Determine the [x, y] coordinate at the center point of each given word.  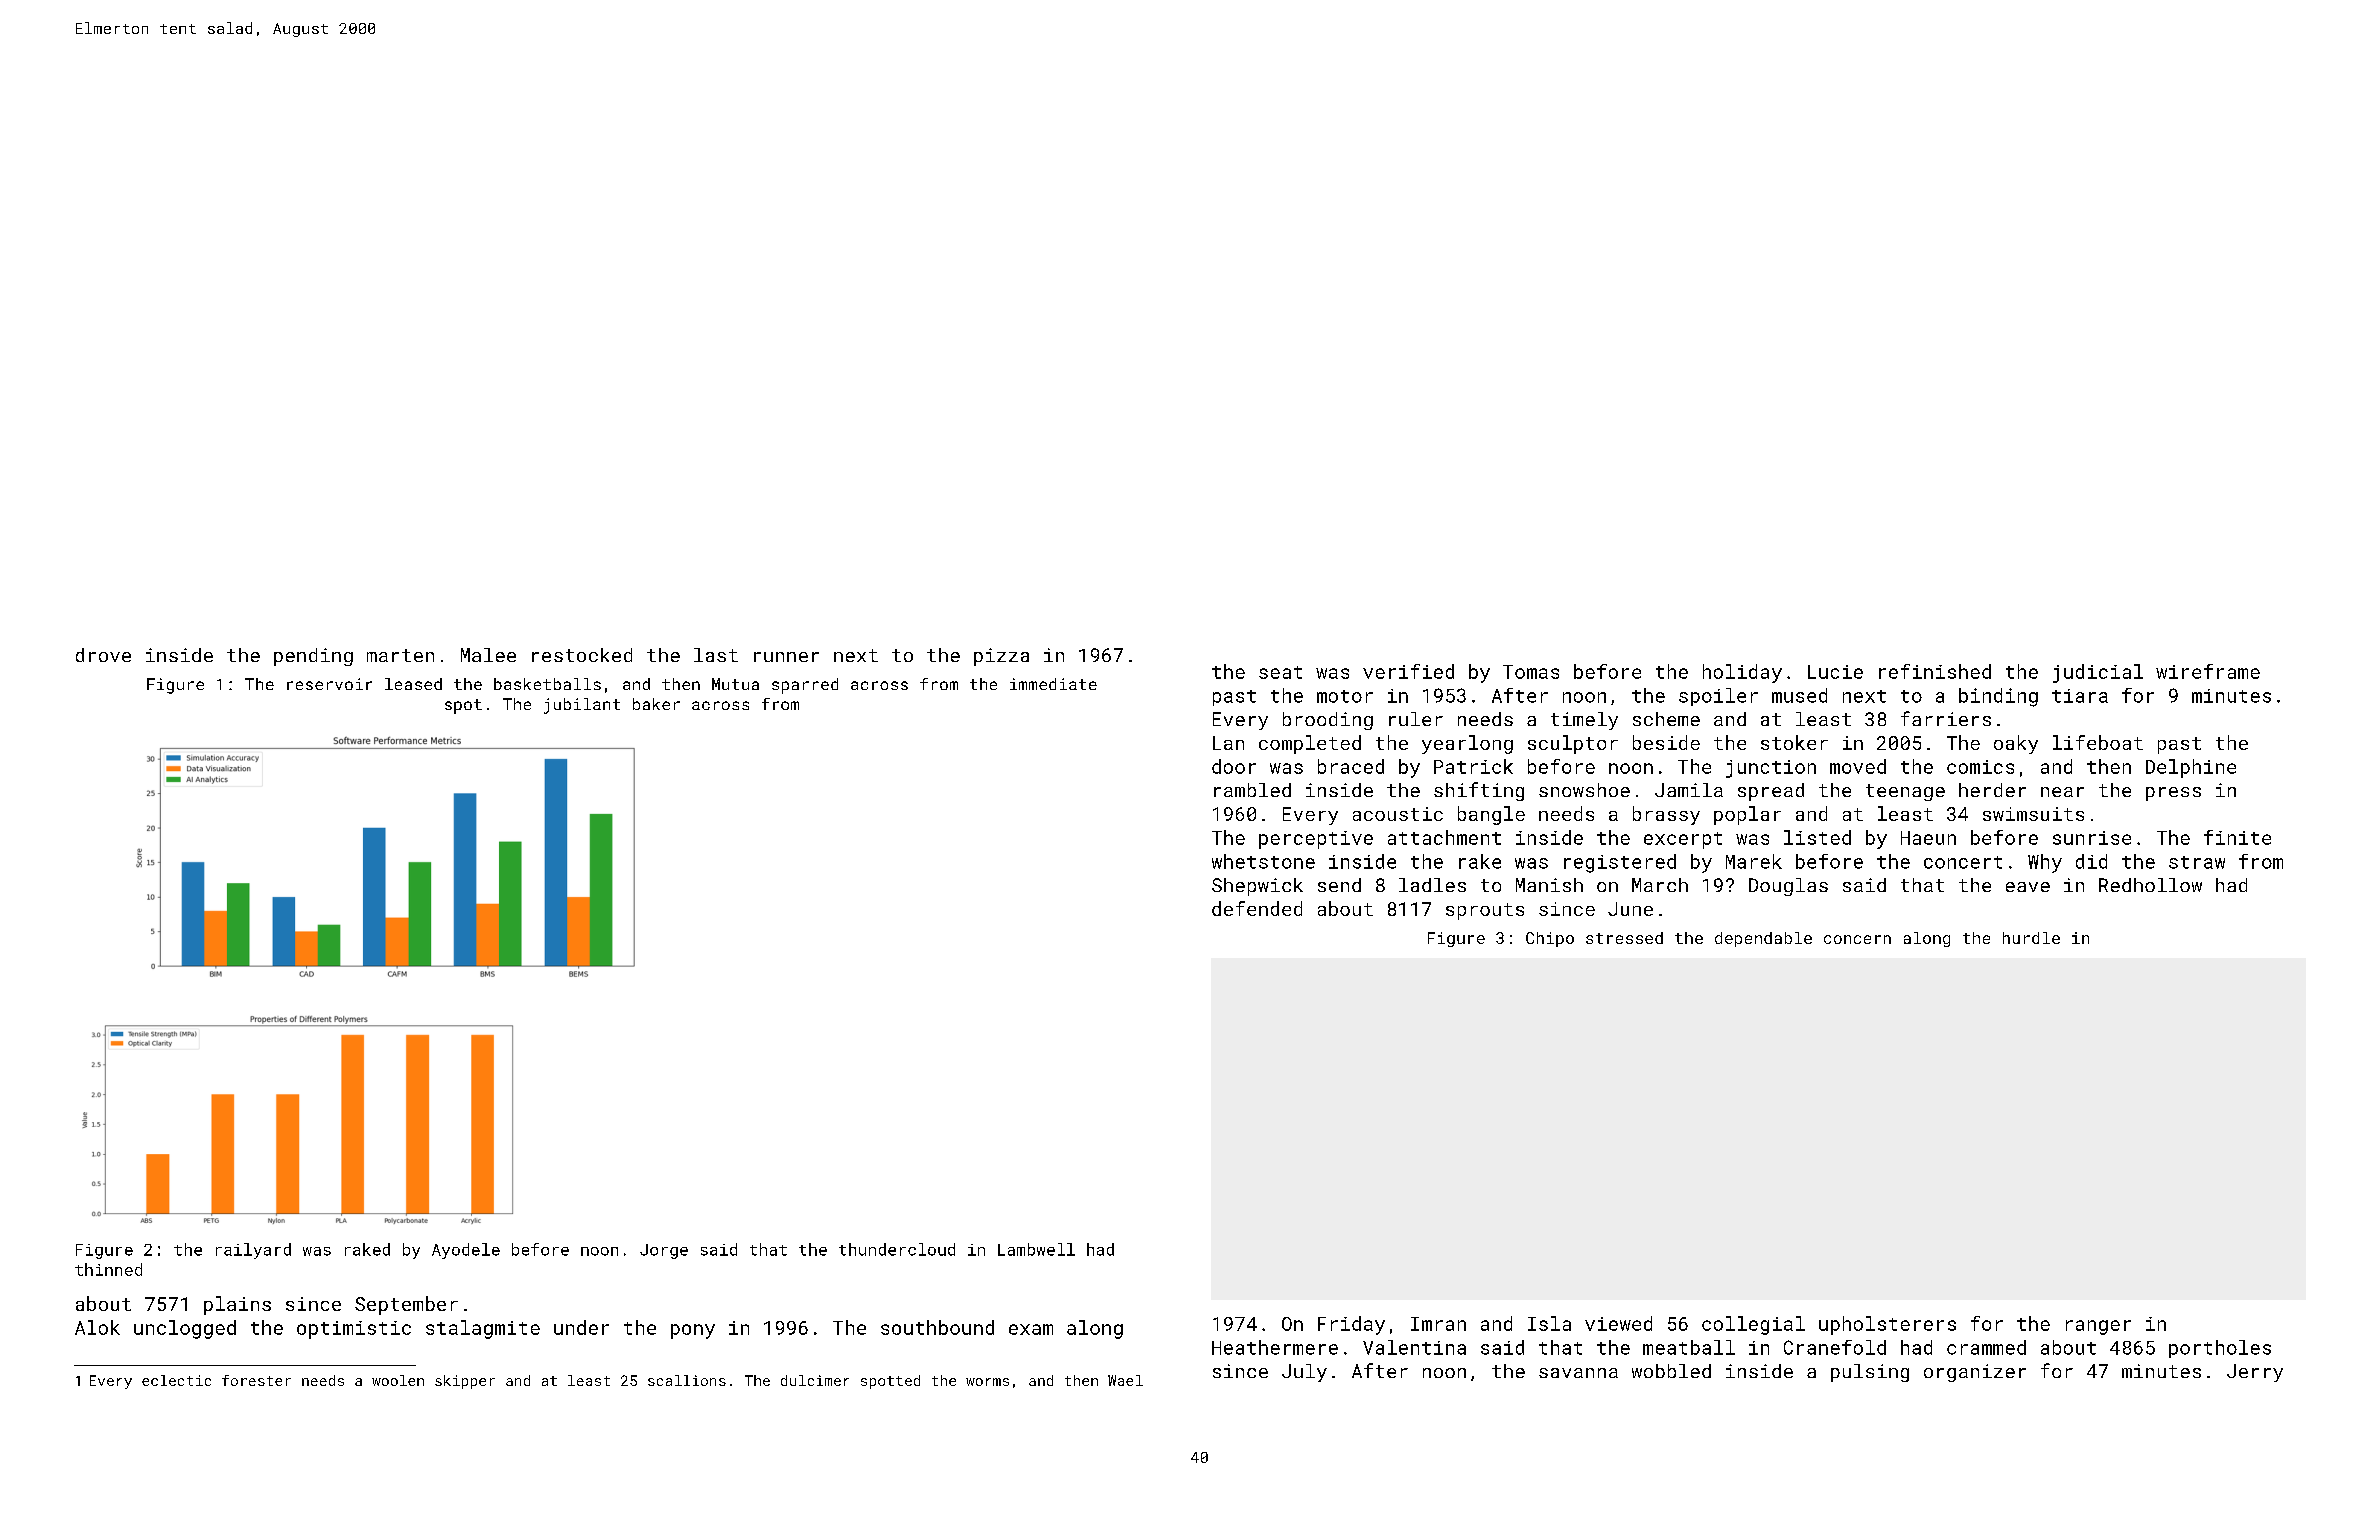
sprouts [1485, 911]
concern [1857, 939]
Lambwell [1036, 1249]
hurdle [2031, 938]
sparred [805, 686]
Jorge [664, 1251]
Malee [488, 655]
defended [1257, 908]
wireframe [2208, 671]
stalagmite [483, 1329]
